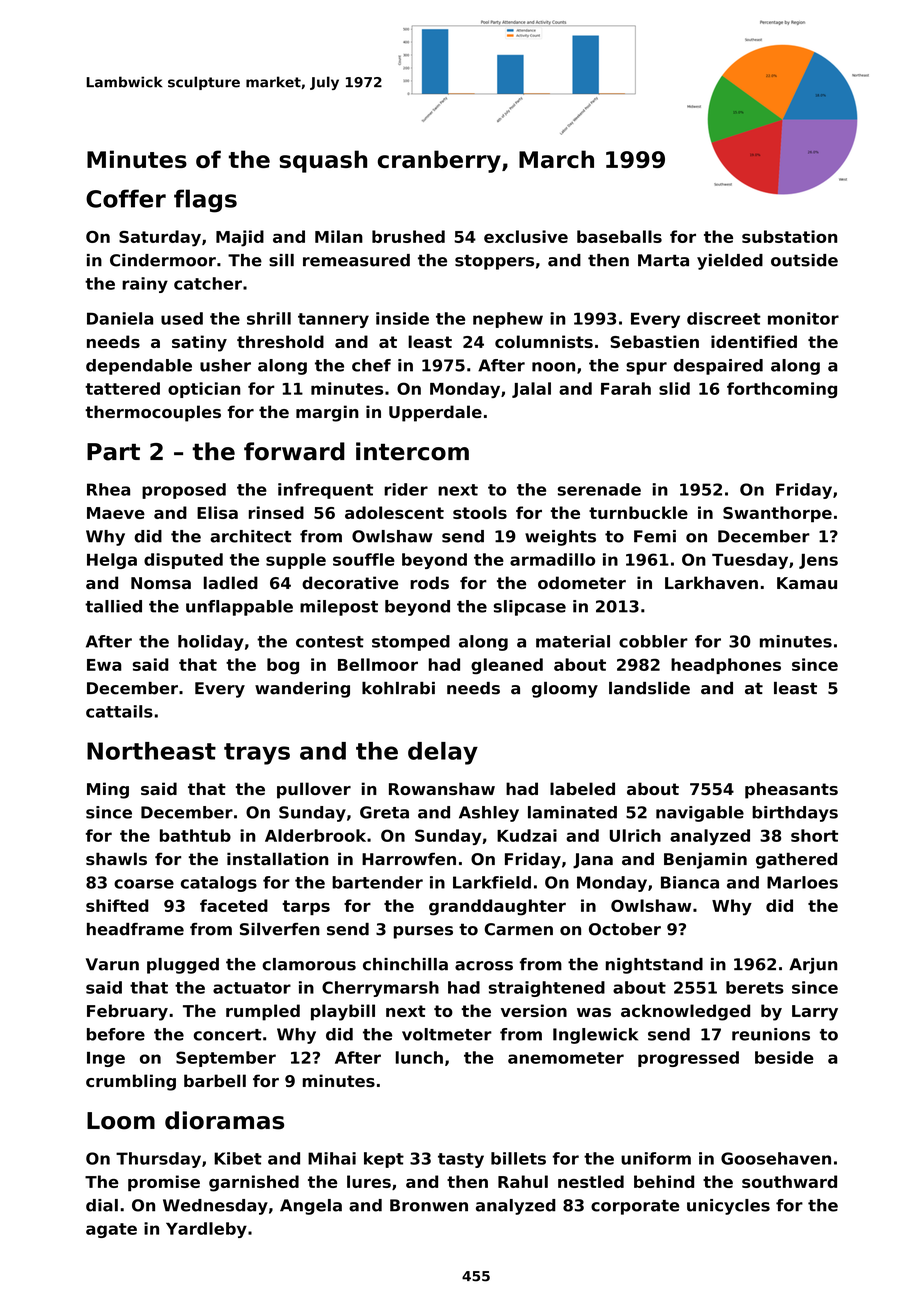 Image resolution: width=924 pixels, height=1314 pixels. What do you see at coordinates (599, 489) in the image?
I see `serenade` at bounding box center [599, 489].
